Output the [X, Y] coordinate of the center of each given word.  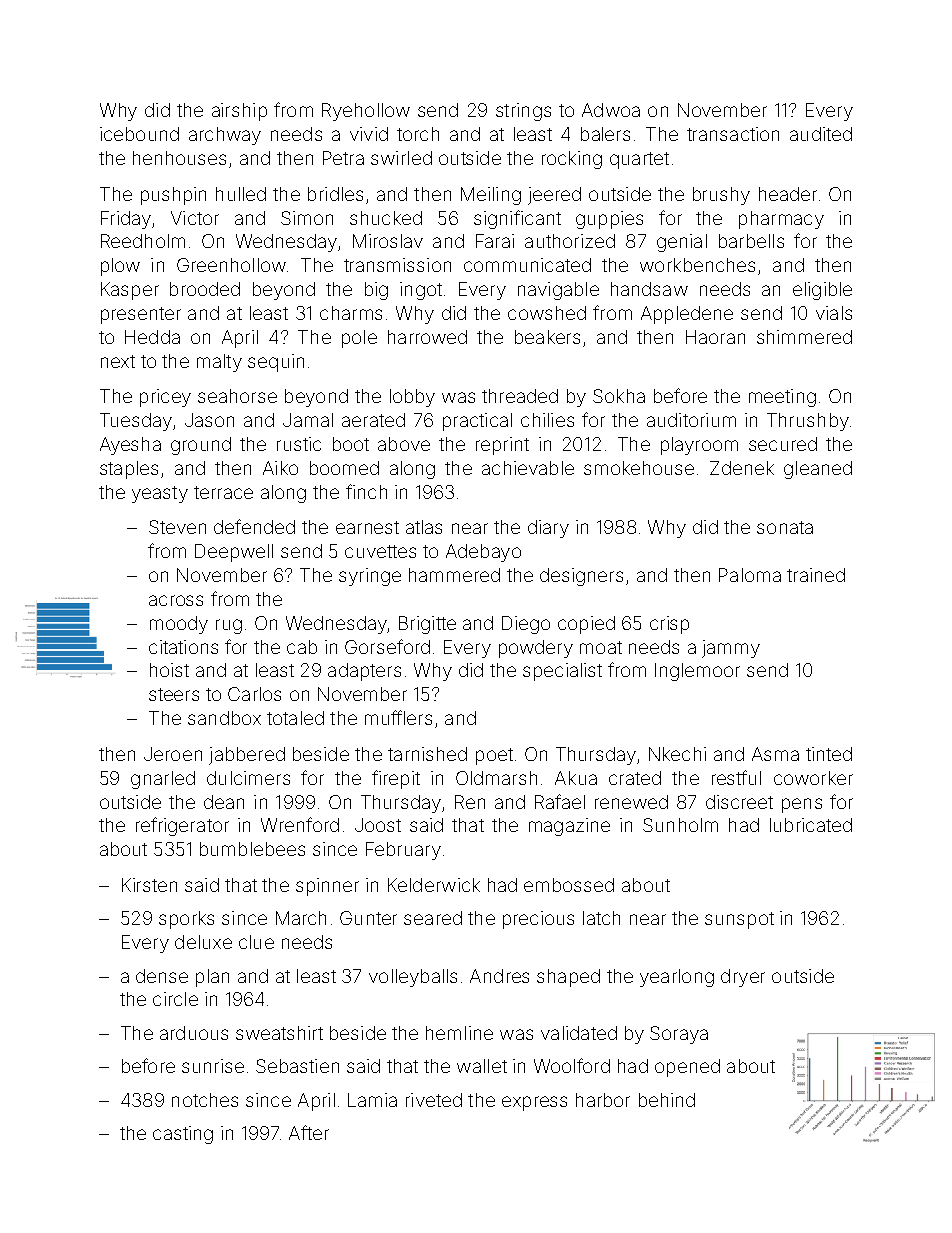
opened [687, 1068]
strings [523, 112]
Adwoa [611, 110]
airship [239, 112]
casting [183, 1135]
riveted [434, 1100]
